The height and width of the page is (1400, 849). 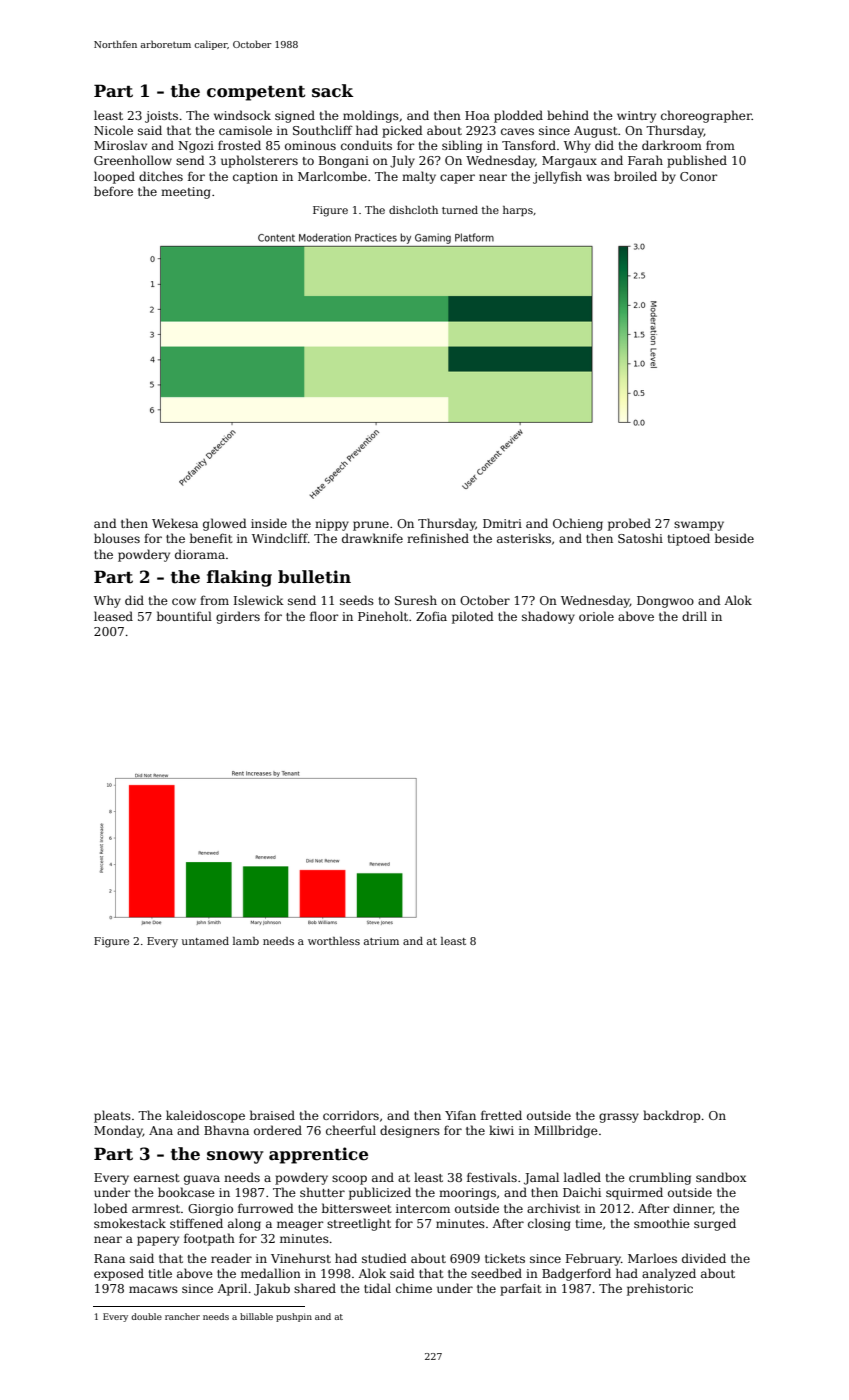 What do you see at coordinates (619, 1118) in the page?
I see `grassy` at bounding box center [619, 1118].
